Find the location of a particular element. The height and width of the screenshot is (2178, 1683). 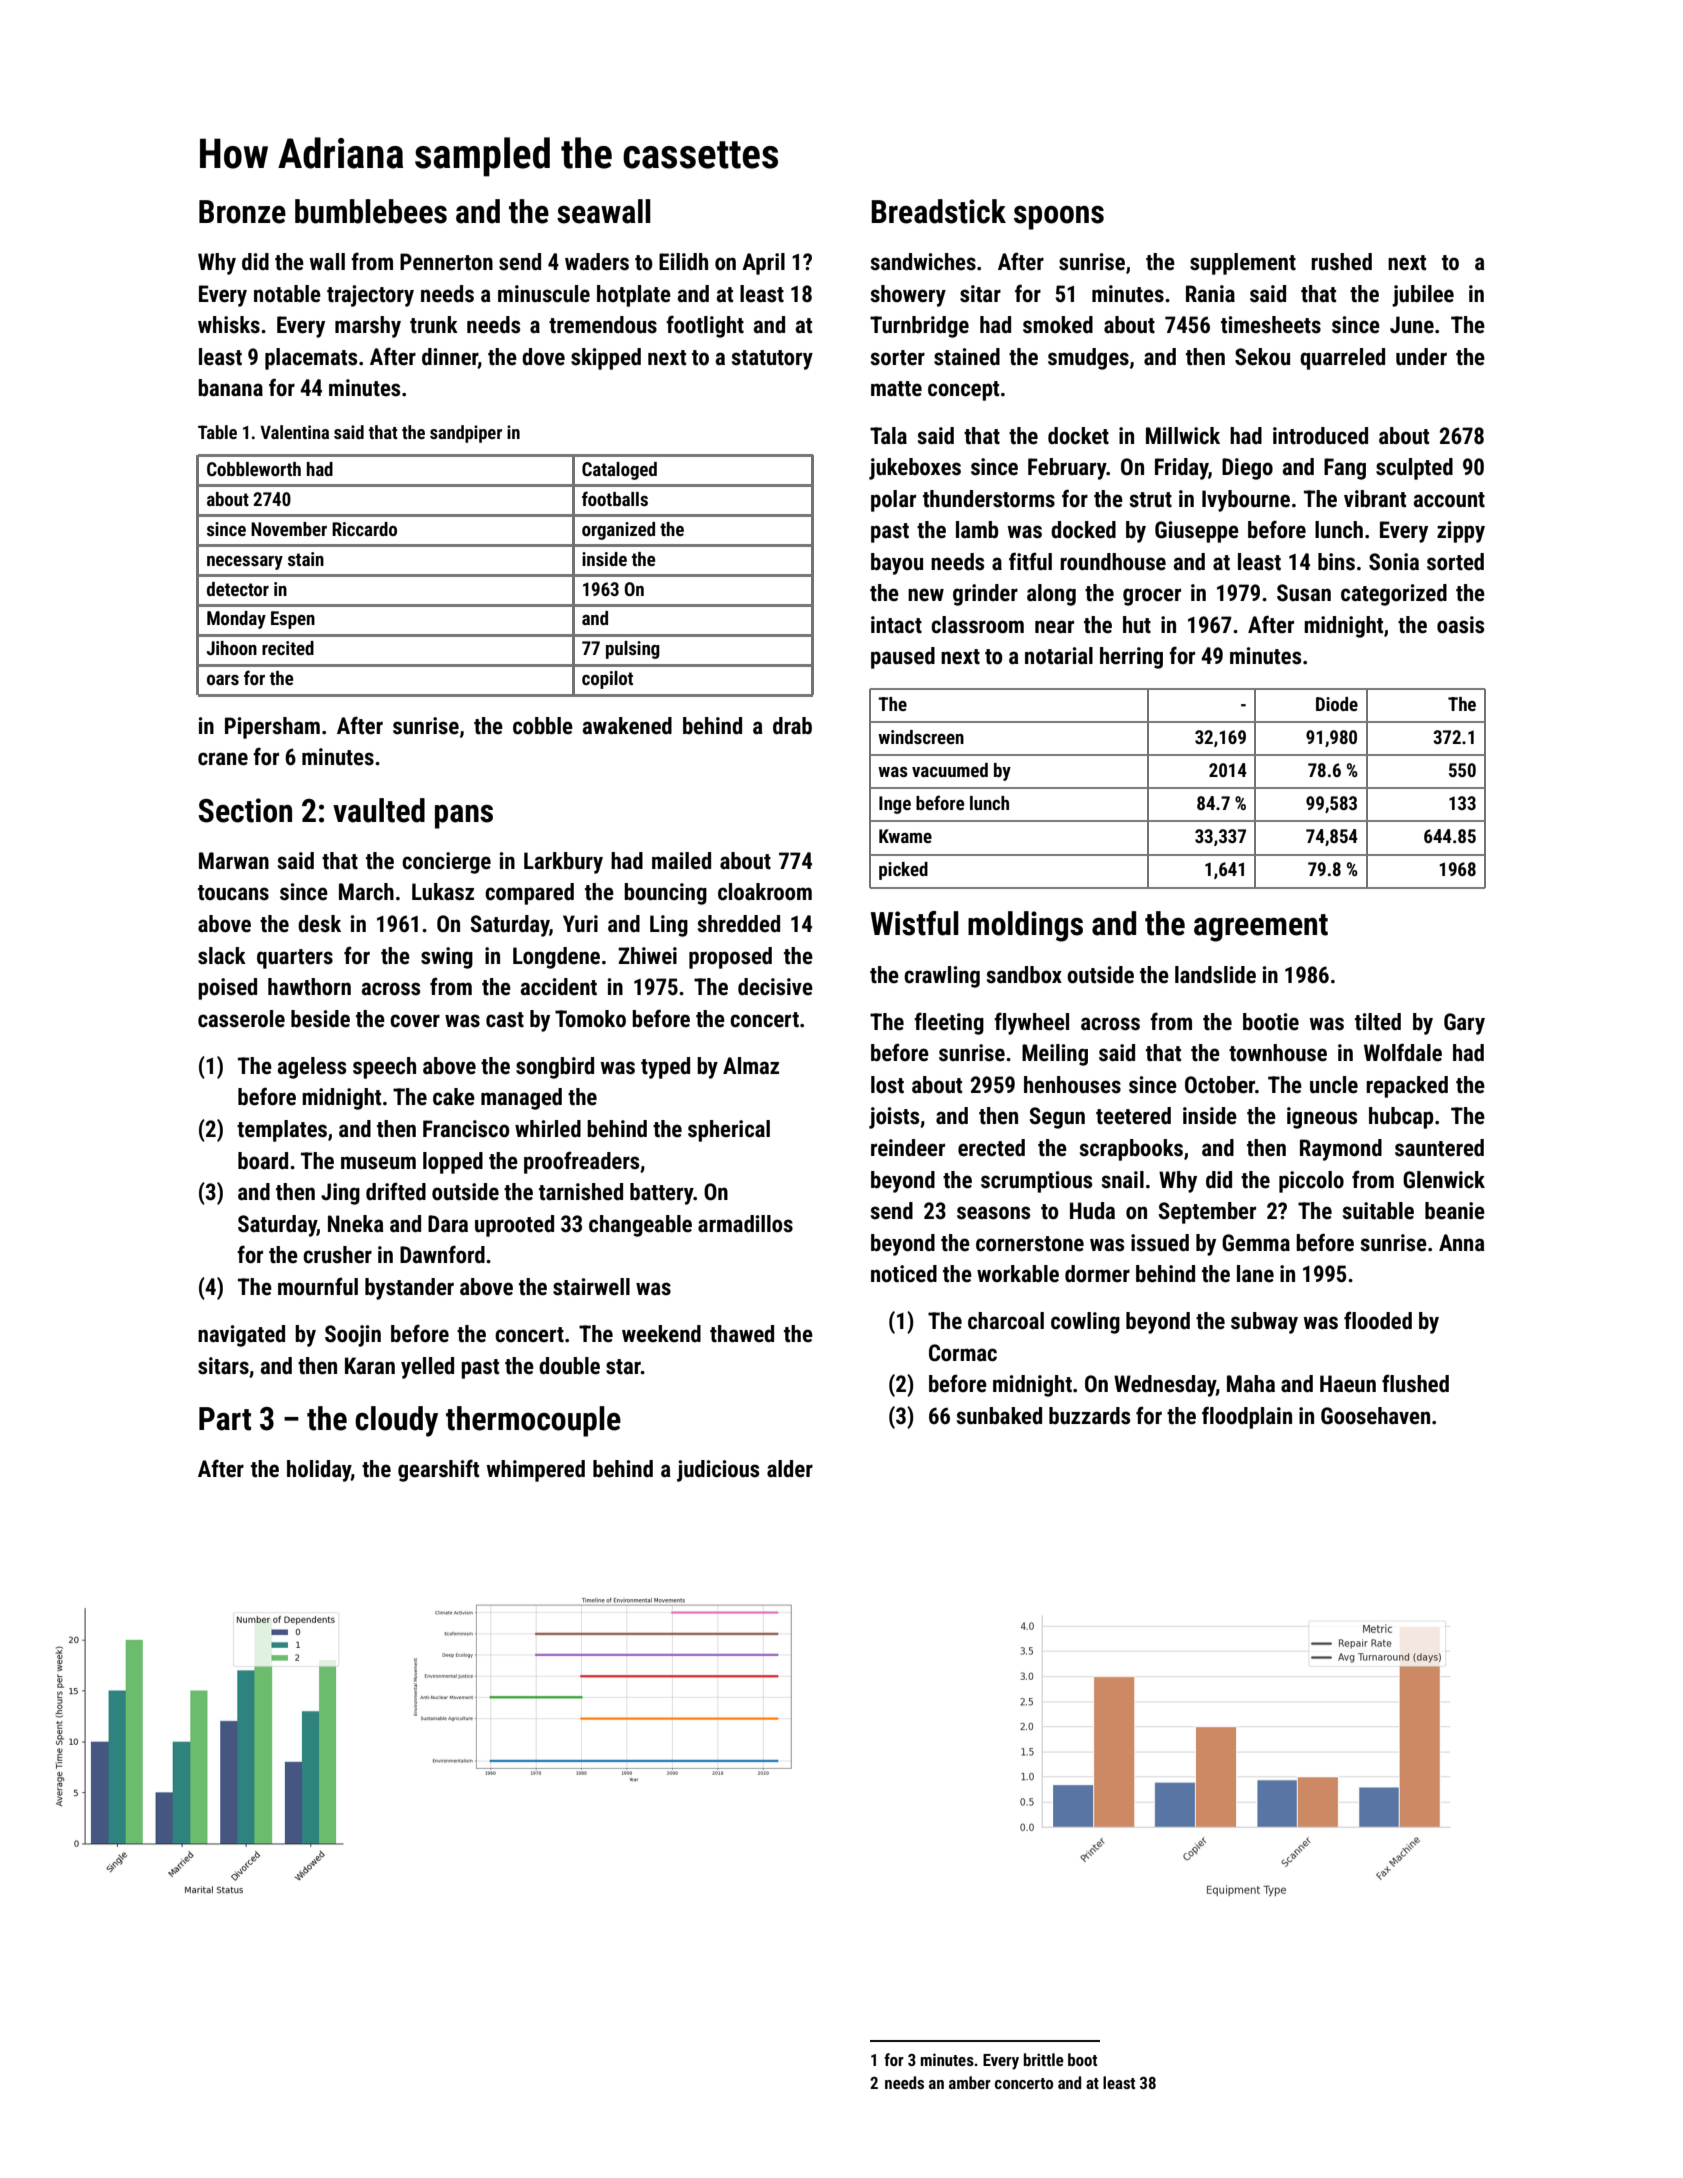

Zhiwei is located at coordinates (647, 956).
